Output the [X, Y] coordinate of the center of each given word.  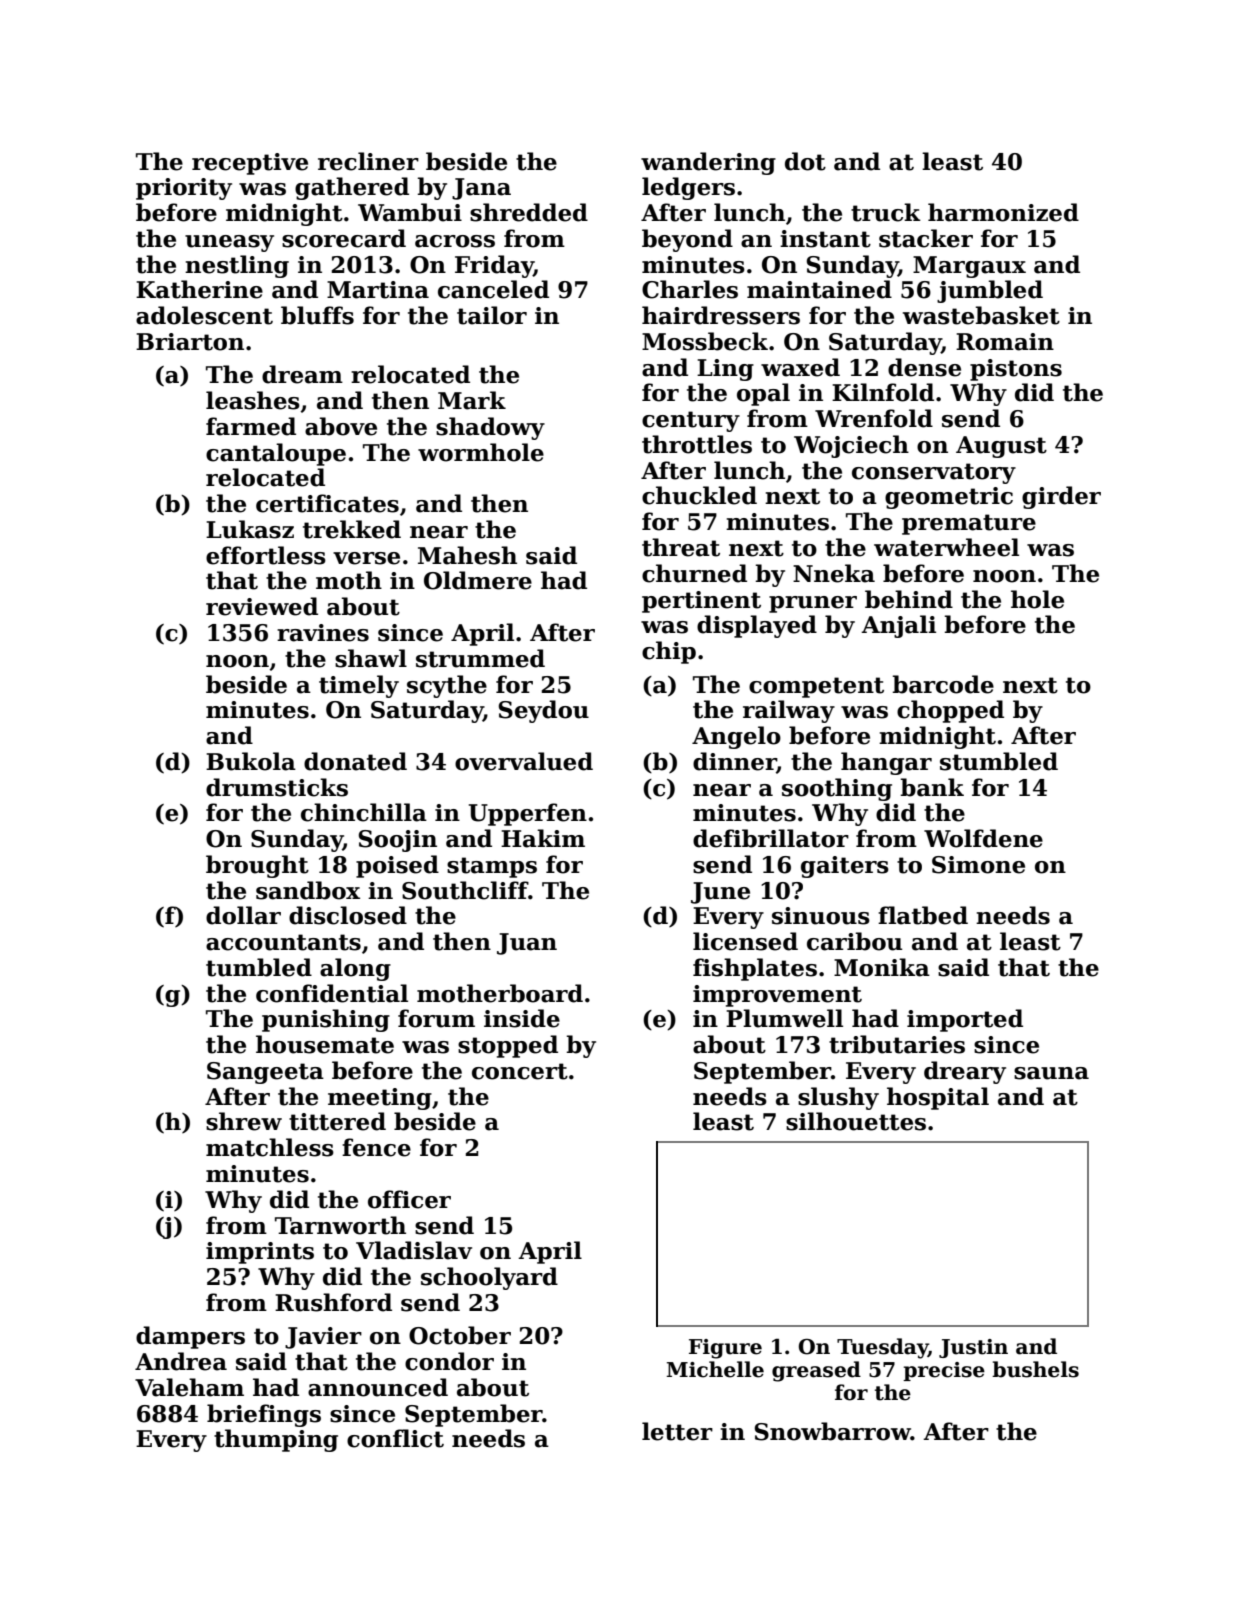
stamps [492, 867]
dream [302, 374]
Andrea [181, 1361]
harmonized [1003, 212]
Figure [725, 1349]
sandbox [308, 890]
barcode [943, 684]
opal [763, 394]
